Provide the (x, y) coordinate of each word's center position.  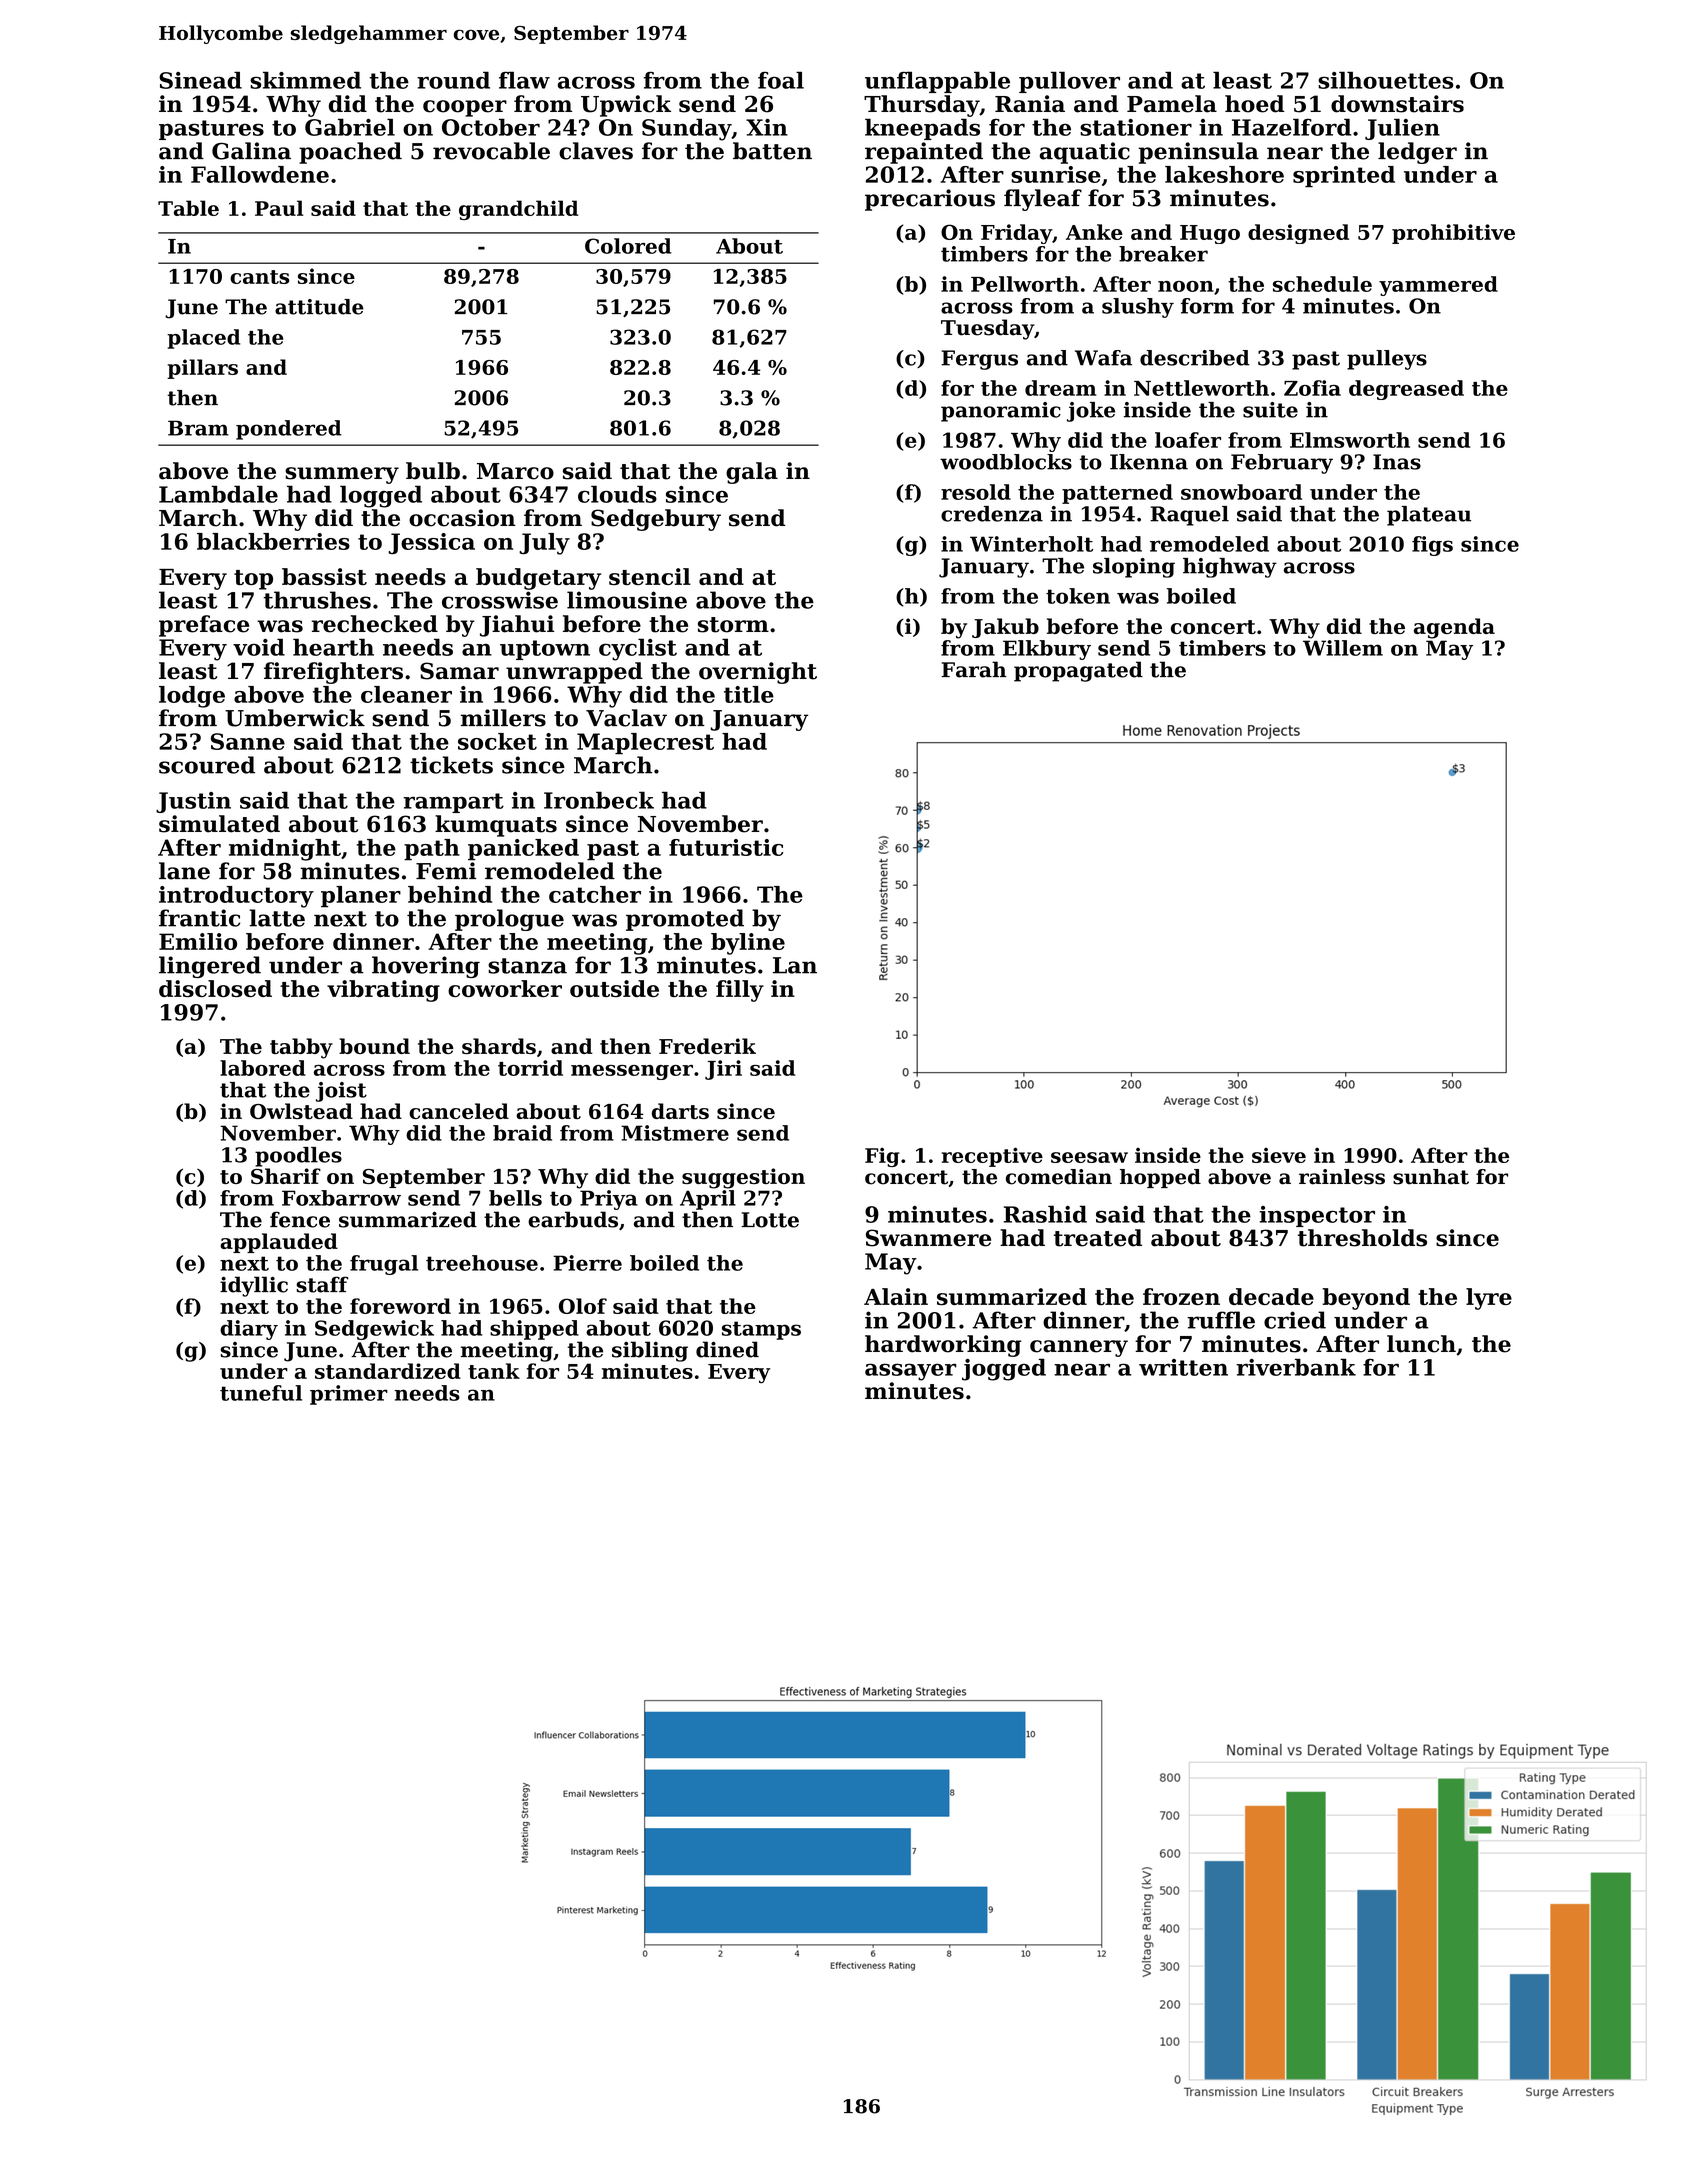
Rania (1030, 104)
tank (494, 1371)
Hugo (1210, 234)
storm (733, 625)
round (453, 80)
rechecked (375, 624)
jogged (1004, 1369)
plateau (1429, 516)
